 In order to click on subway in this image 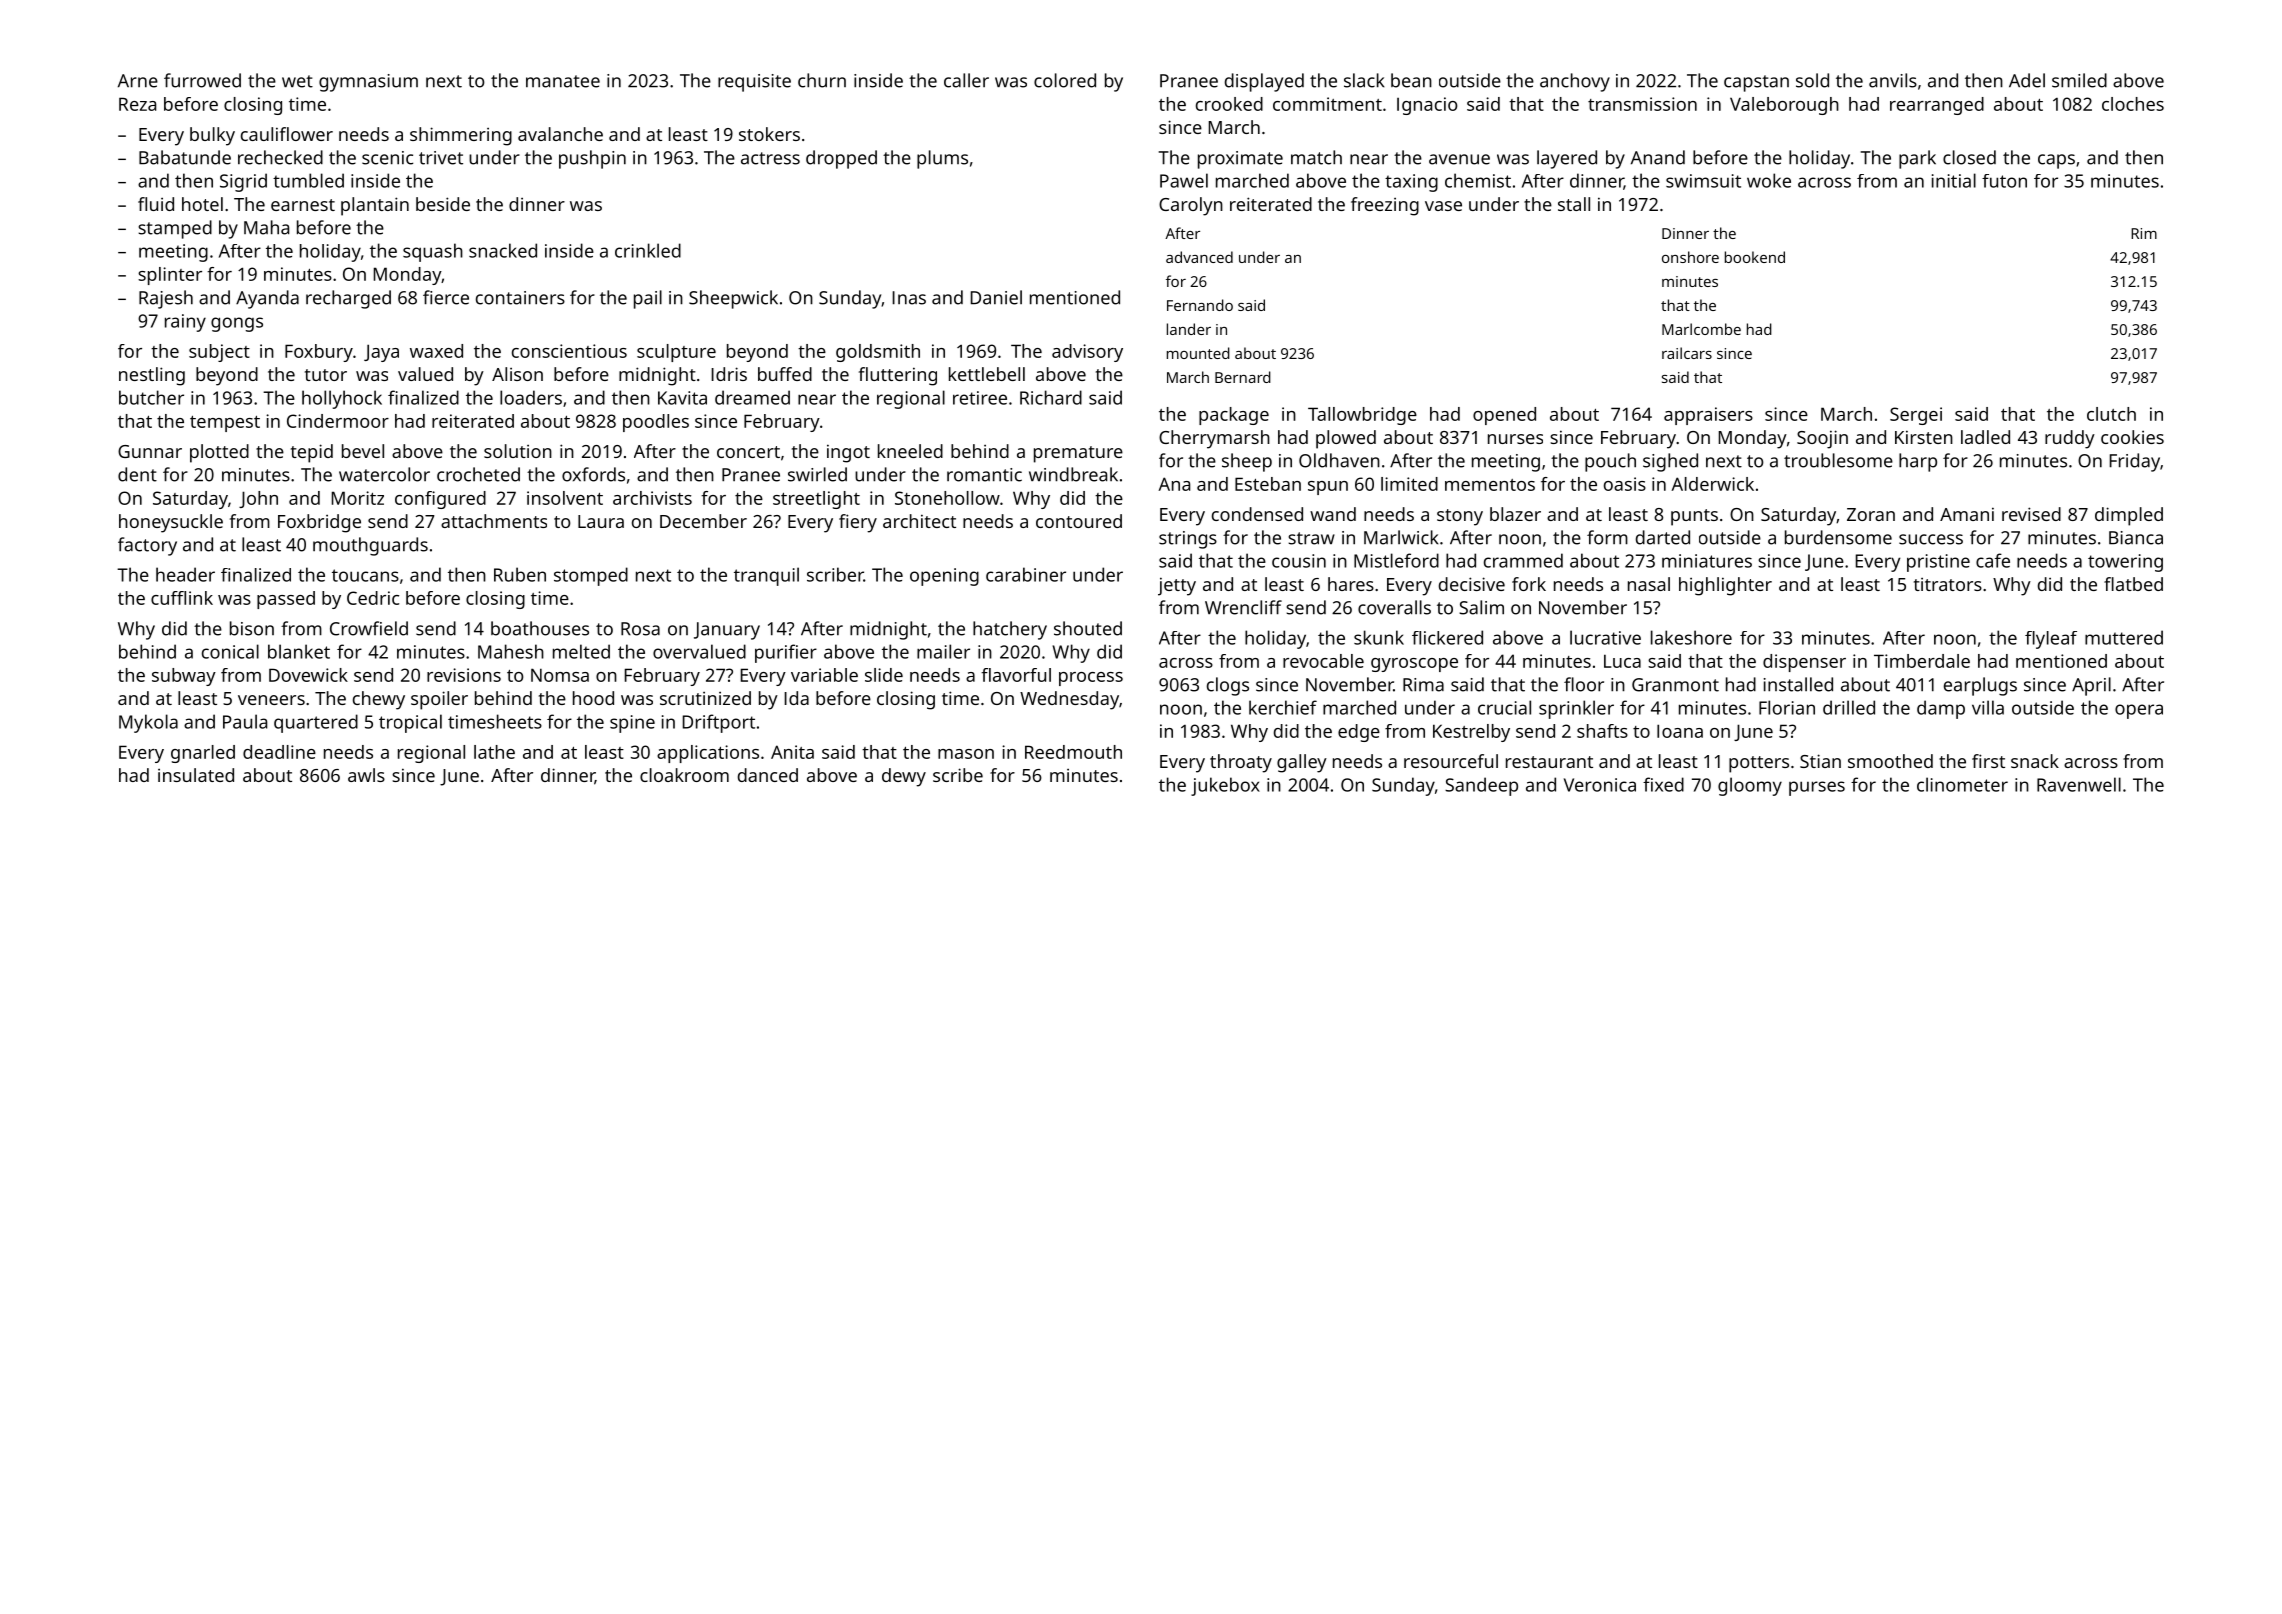, I will do `click(184, 677)`.
